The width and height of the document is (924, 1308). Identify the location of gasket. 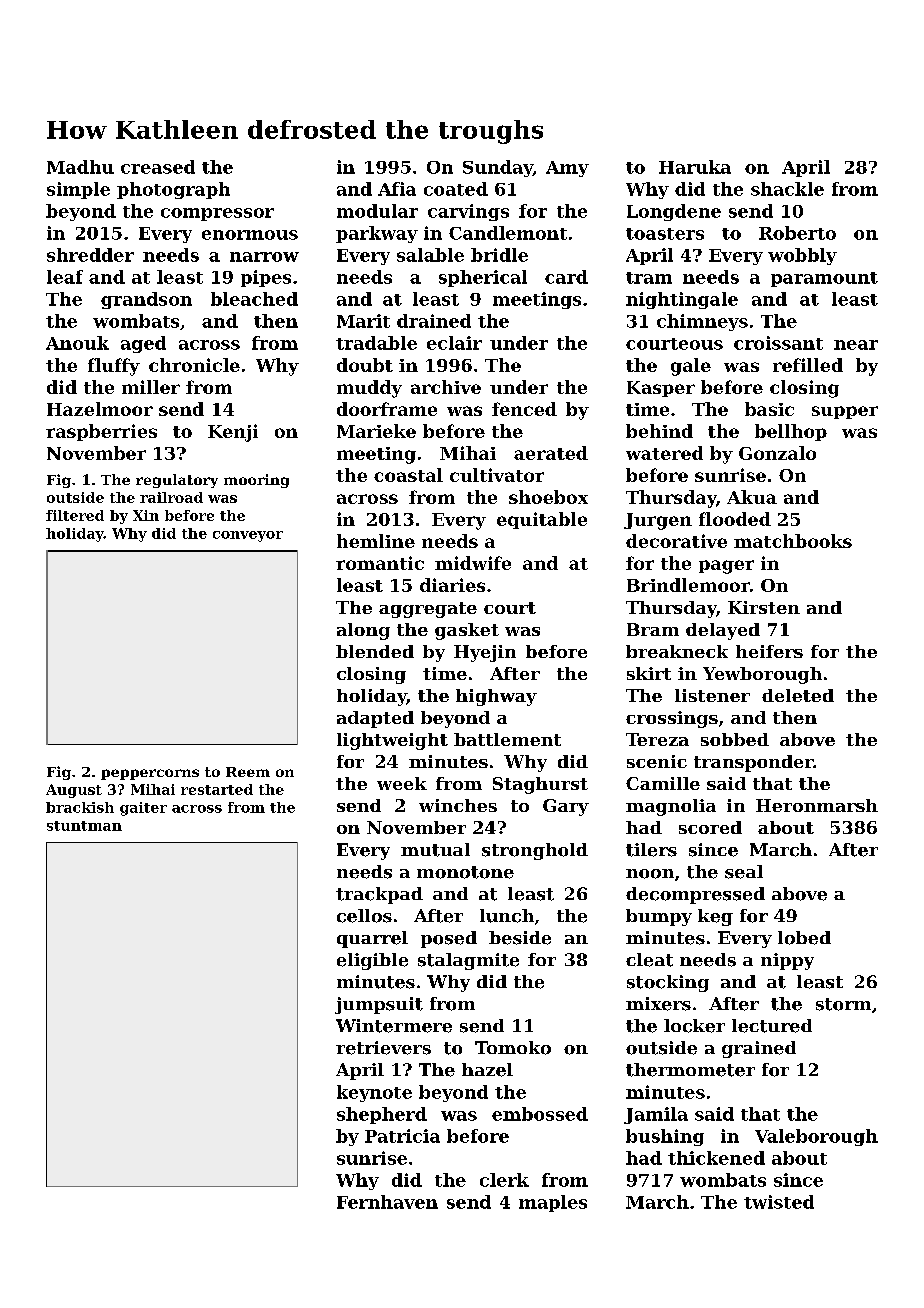
(467, 631).
